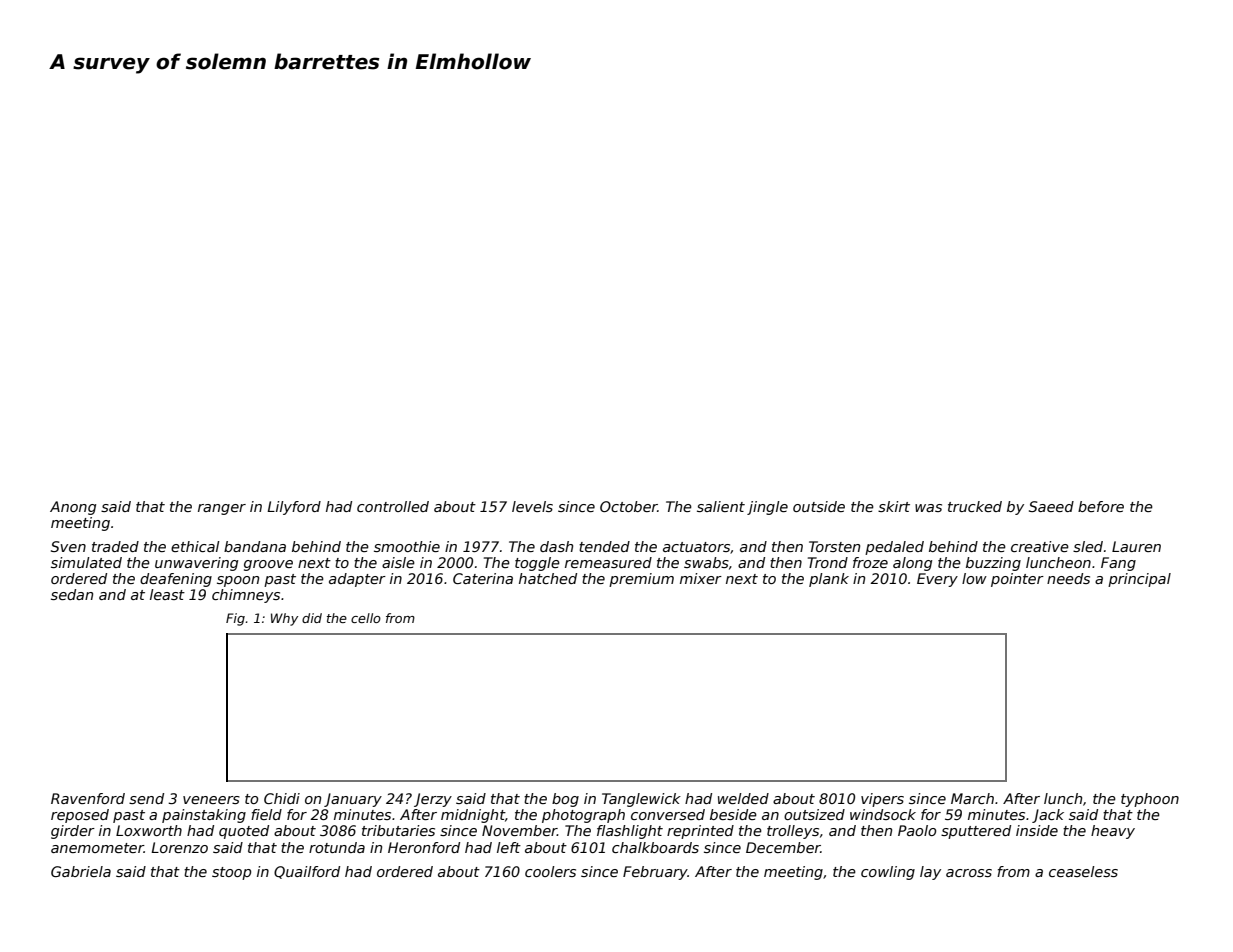 The height and width of the document is (952, 1233). Describe the element at coordinates (366, 618) in the document. I see `cello` at that location.
